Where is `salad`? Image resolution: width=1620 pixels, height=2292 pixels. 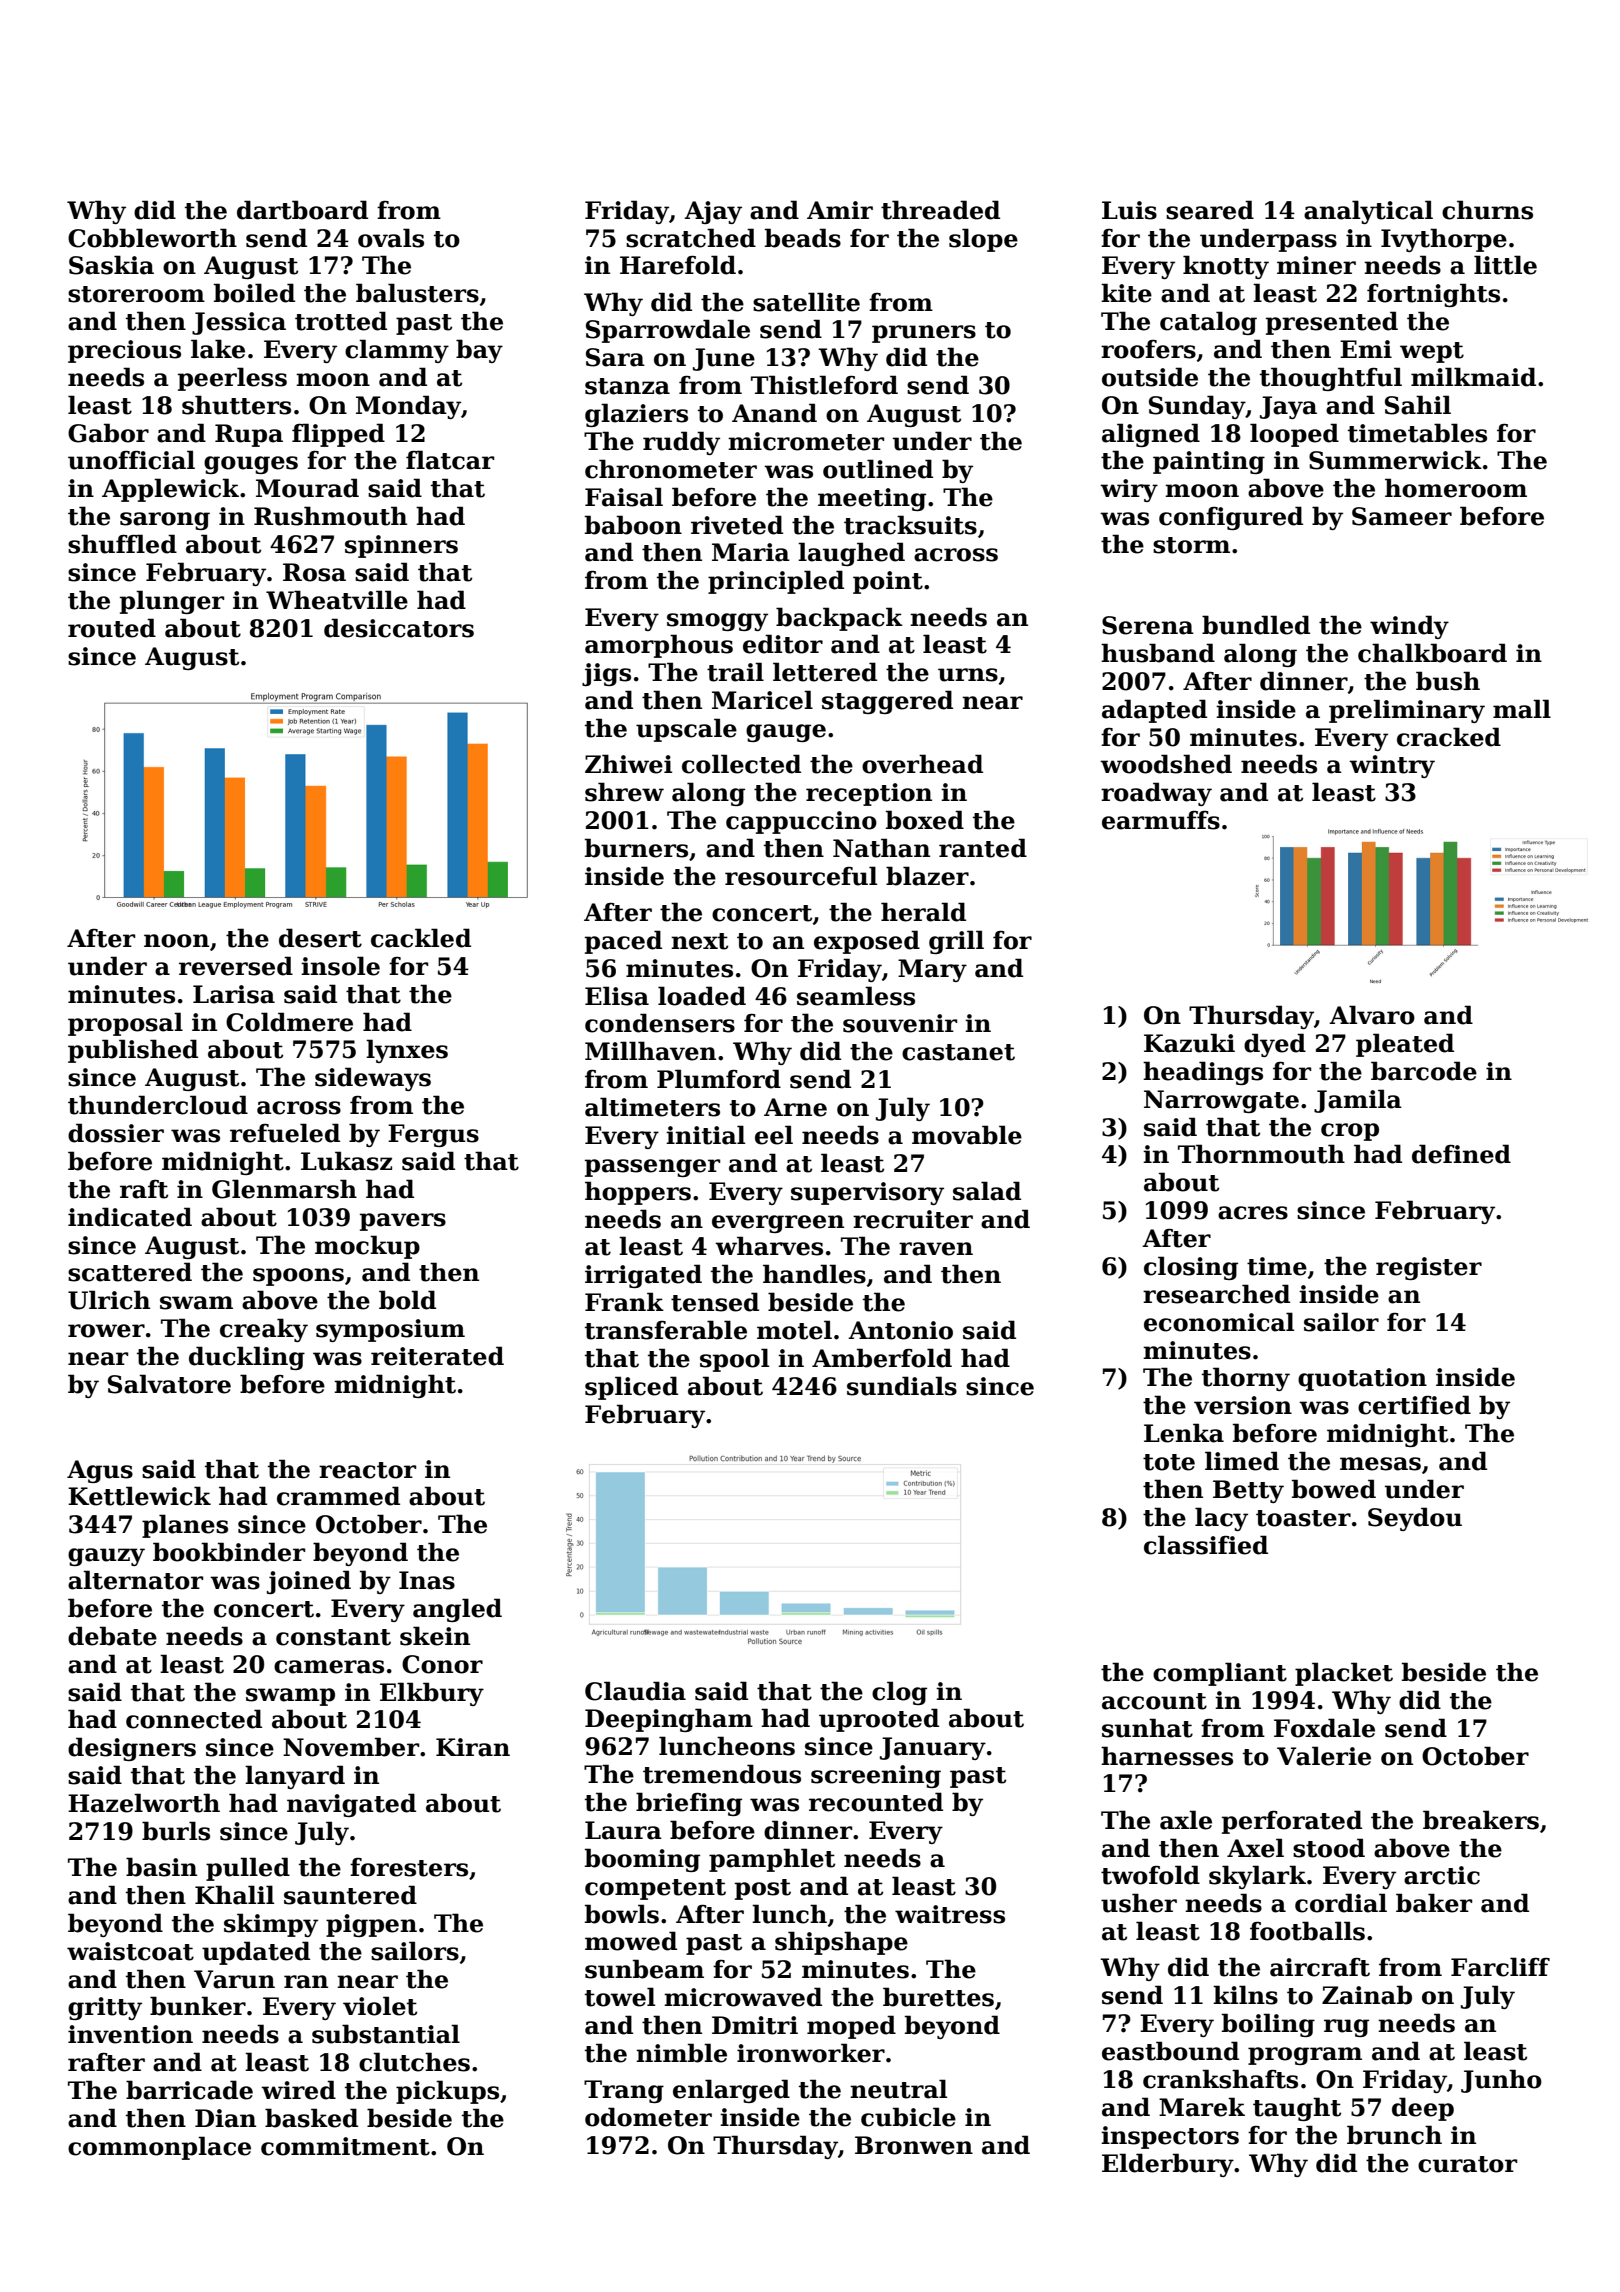
salad is located at coordinates (987, 1191).
